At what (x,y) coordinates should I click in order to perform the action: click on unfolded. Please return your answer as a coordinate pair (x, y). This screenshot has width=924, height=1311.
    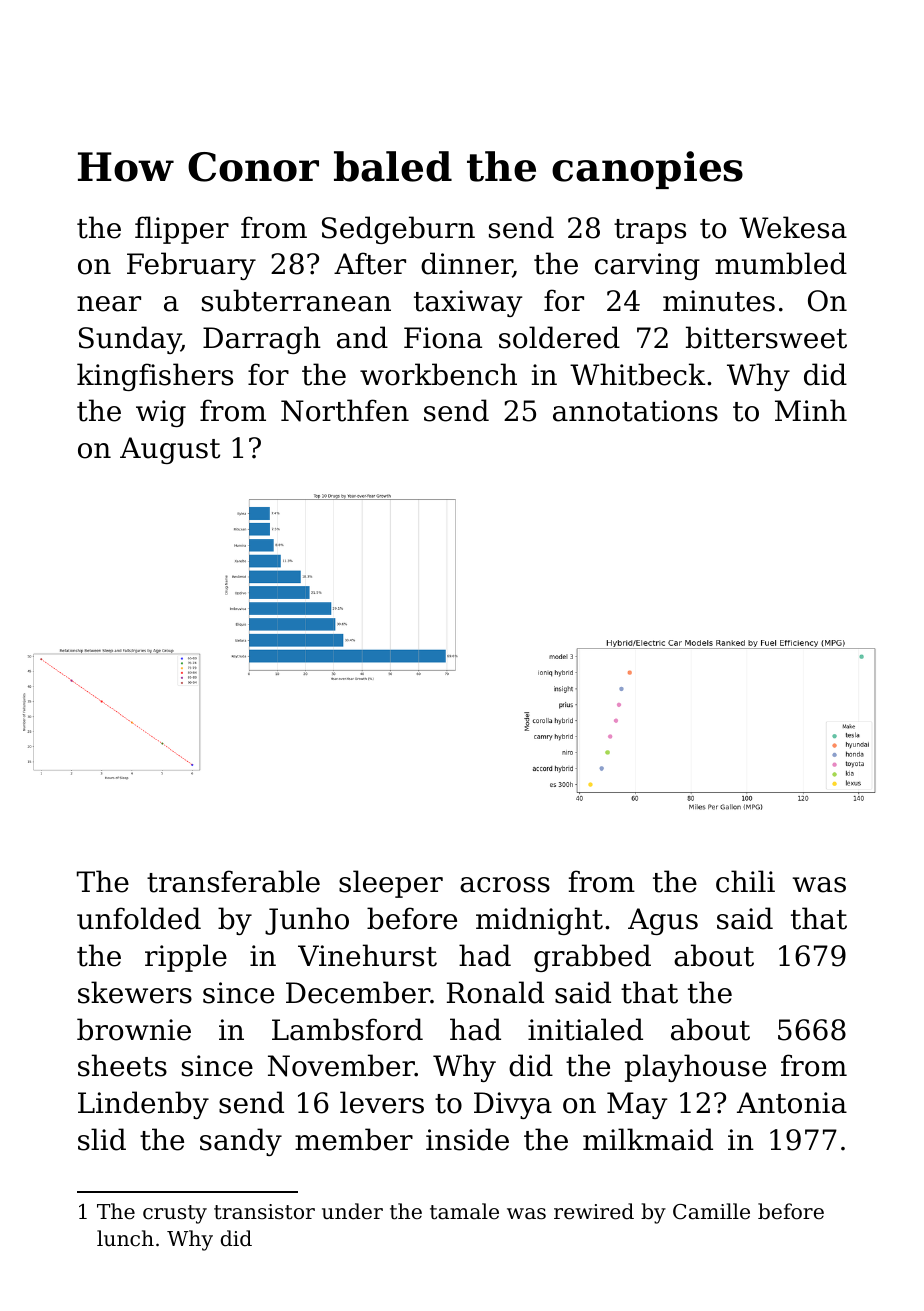
    Looking at the image, I should click on (139, 918).
